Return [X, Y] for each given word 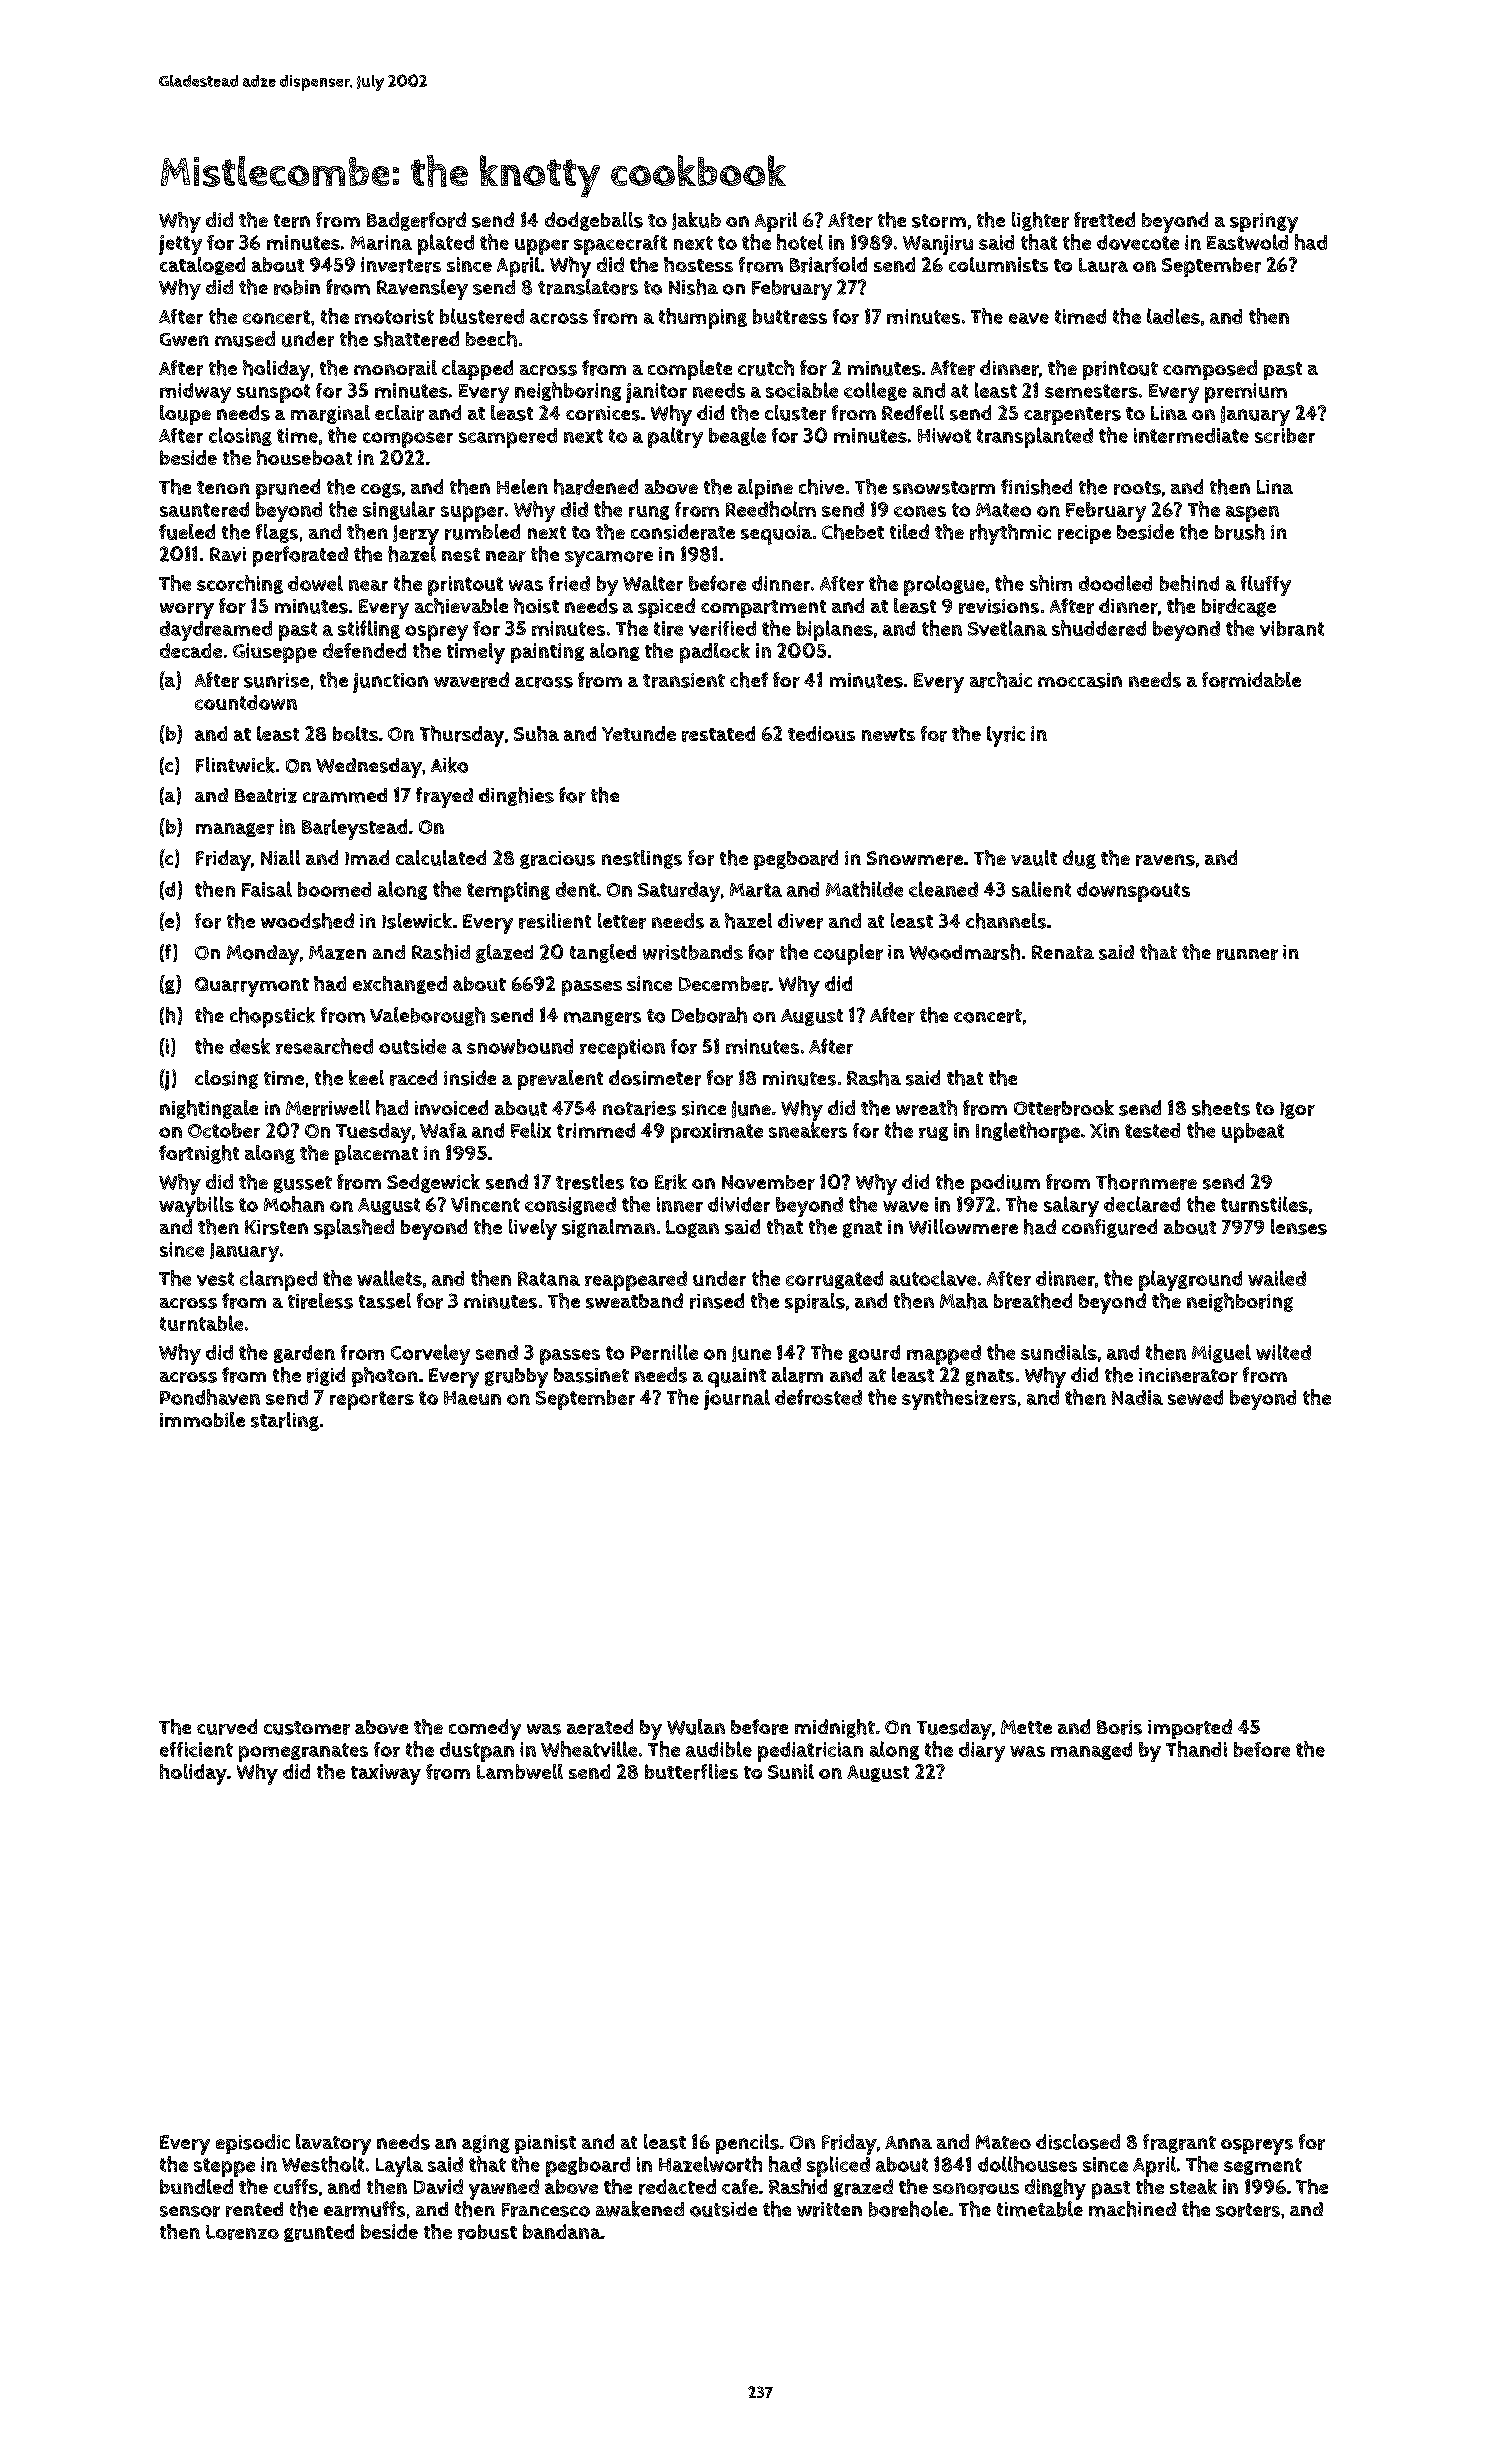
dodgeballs [594, 221]
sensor [190, 2211]
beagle [737, 436]
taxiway [386, 1774]
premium [1246, 393]
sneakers [808, 1130]
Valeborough [427, 1016]
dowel [315, 583]
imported [1190, 1729]
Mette [1026, 1727]
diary [982, 1752]
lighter [1040, 221]
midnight [835, 1728]
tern [292, 221]
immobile [202, 1419]
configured [1109, 1228]
